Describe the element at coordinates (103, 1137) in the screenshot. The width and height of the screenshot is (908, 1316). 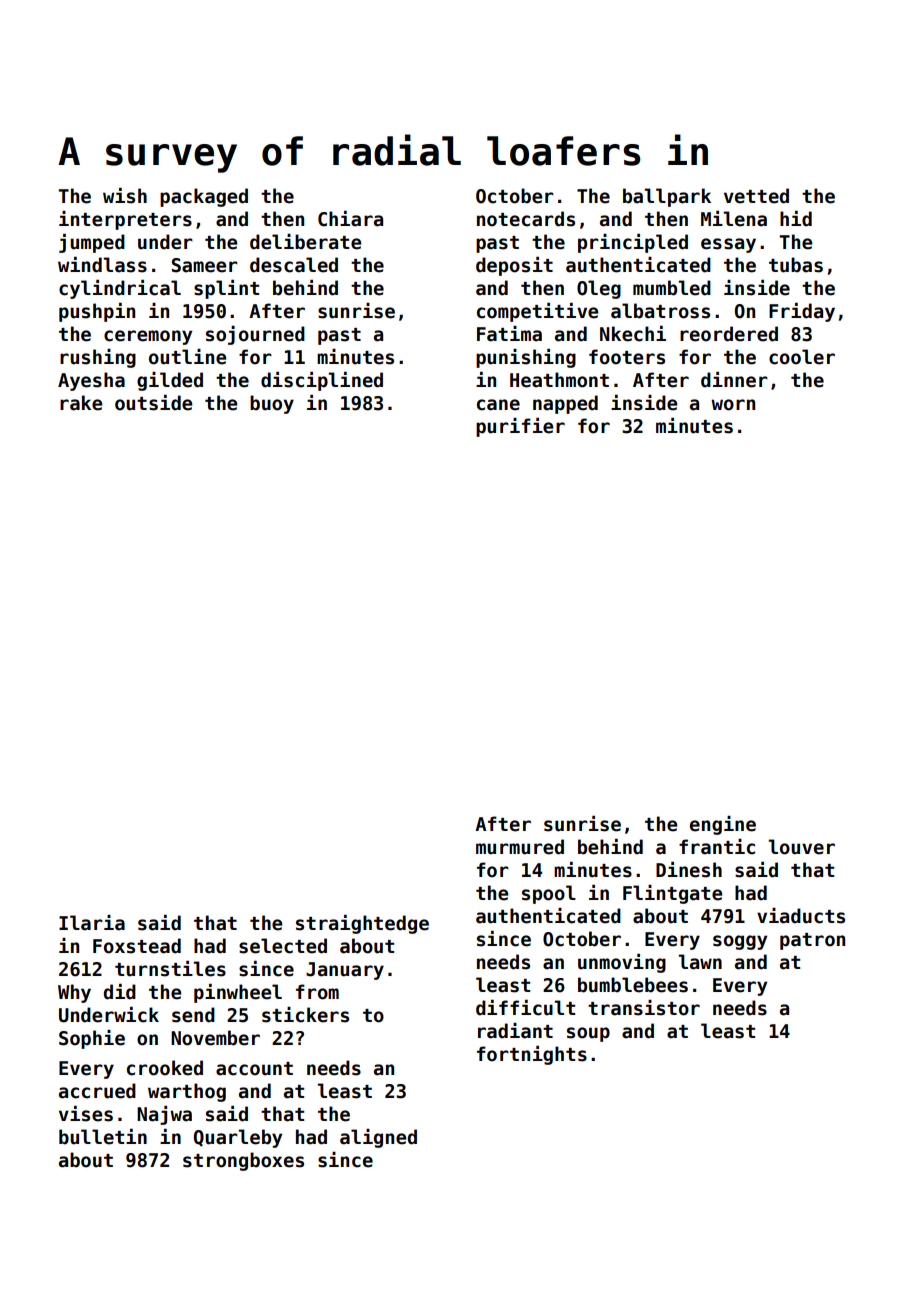
I see `bulletin` at that location.
